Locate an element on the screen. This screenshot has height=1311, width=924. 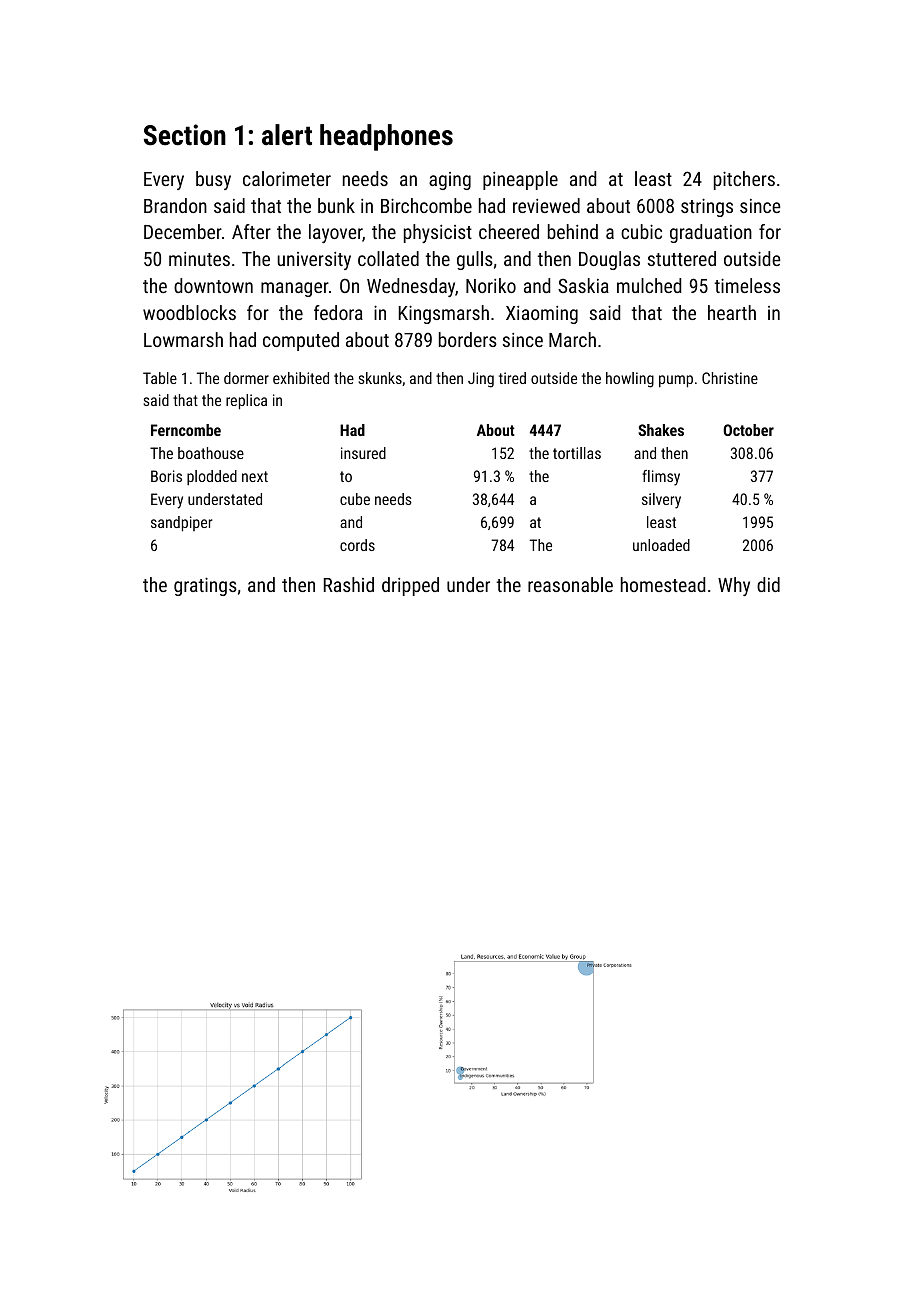
Shakes is located at coordinates (661, 430).
